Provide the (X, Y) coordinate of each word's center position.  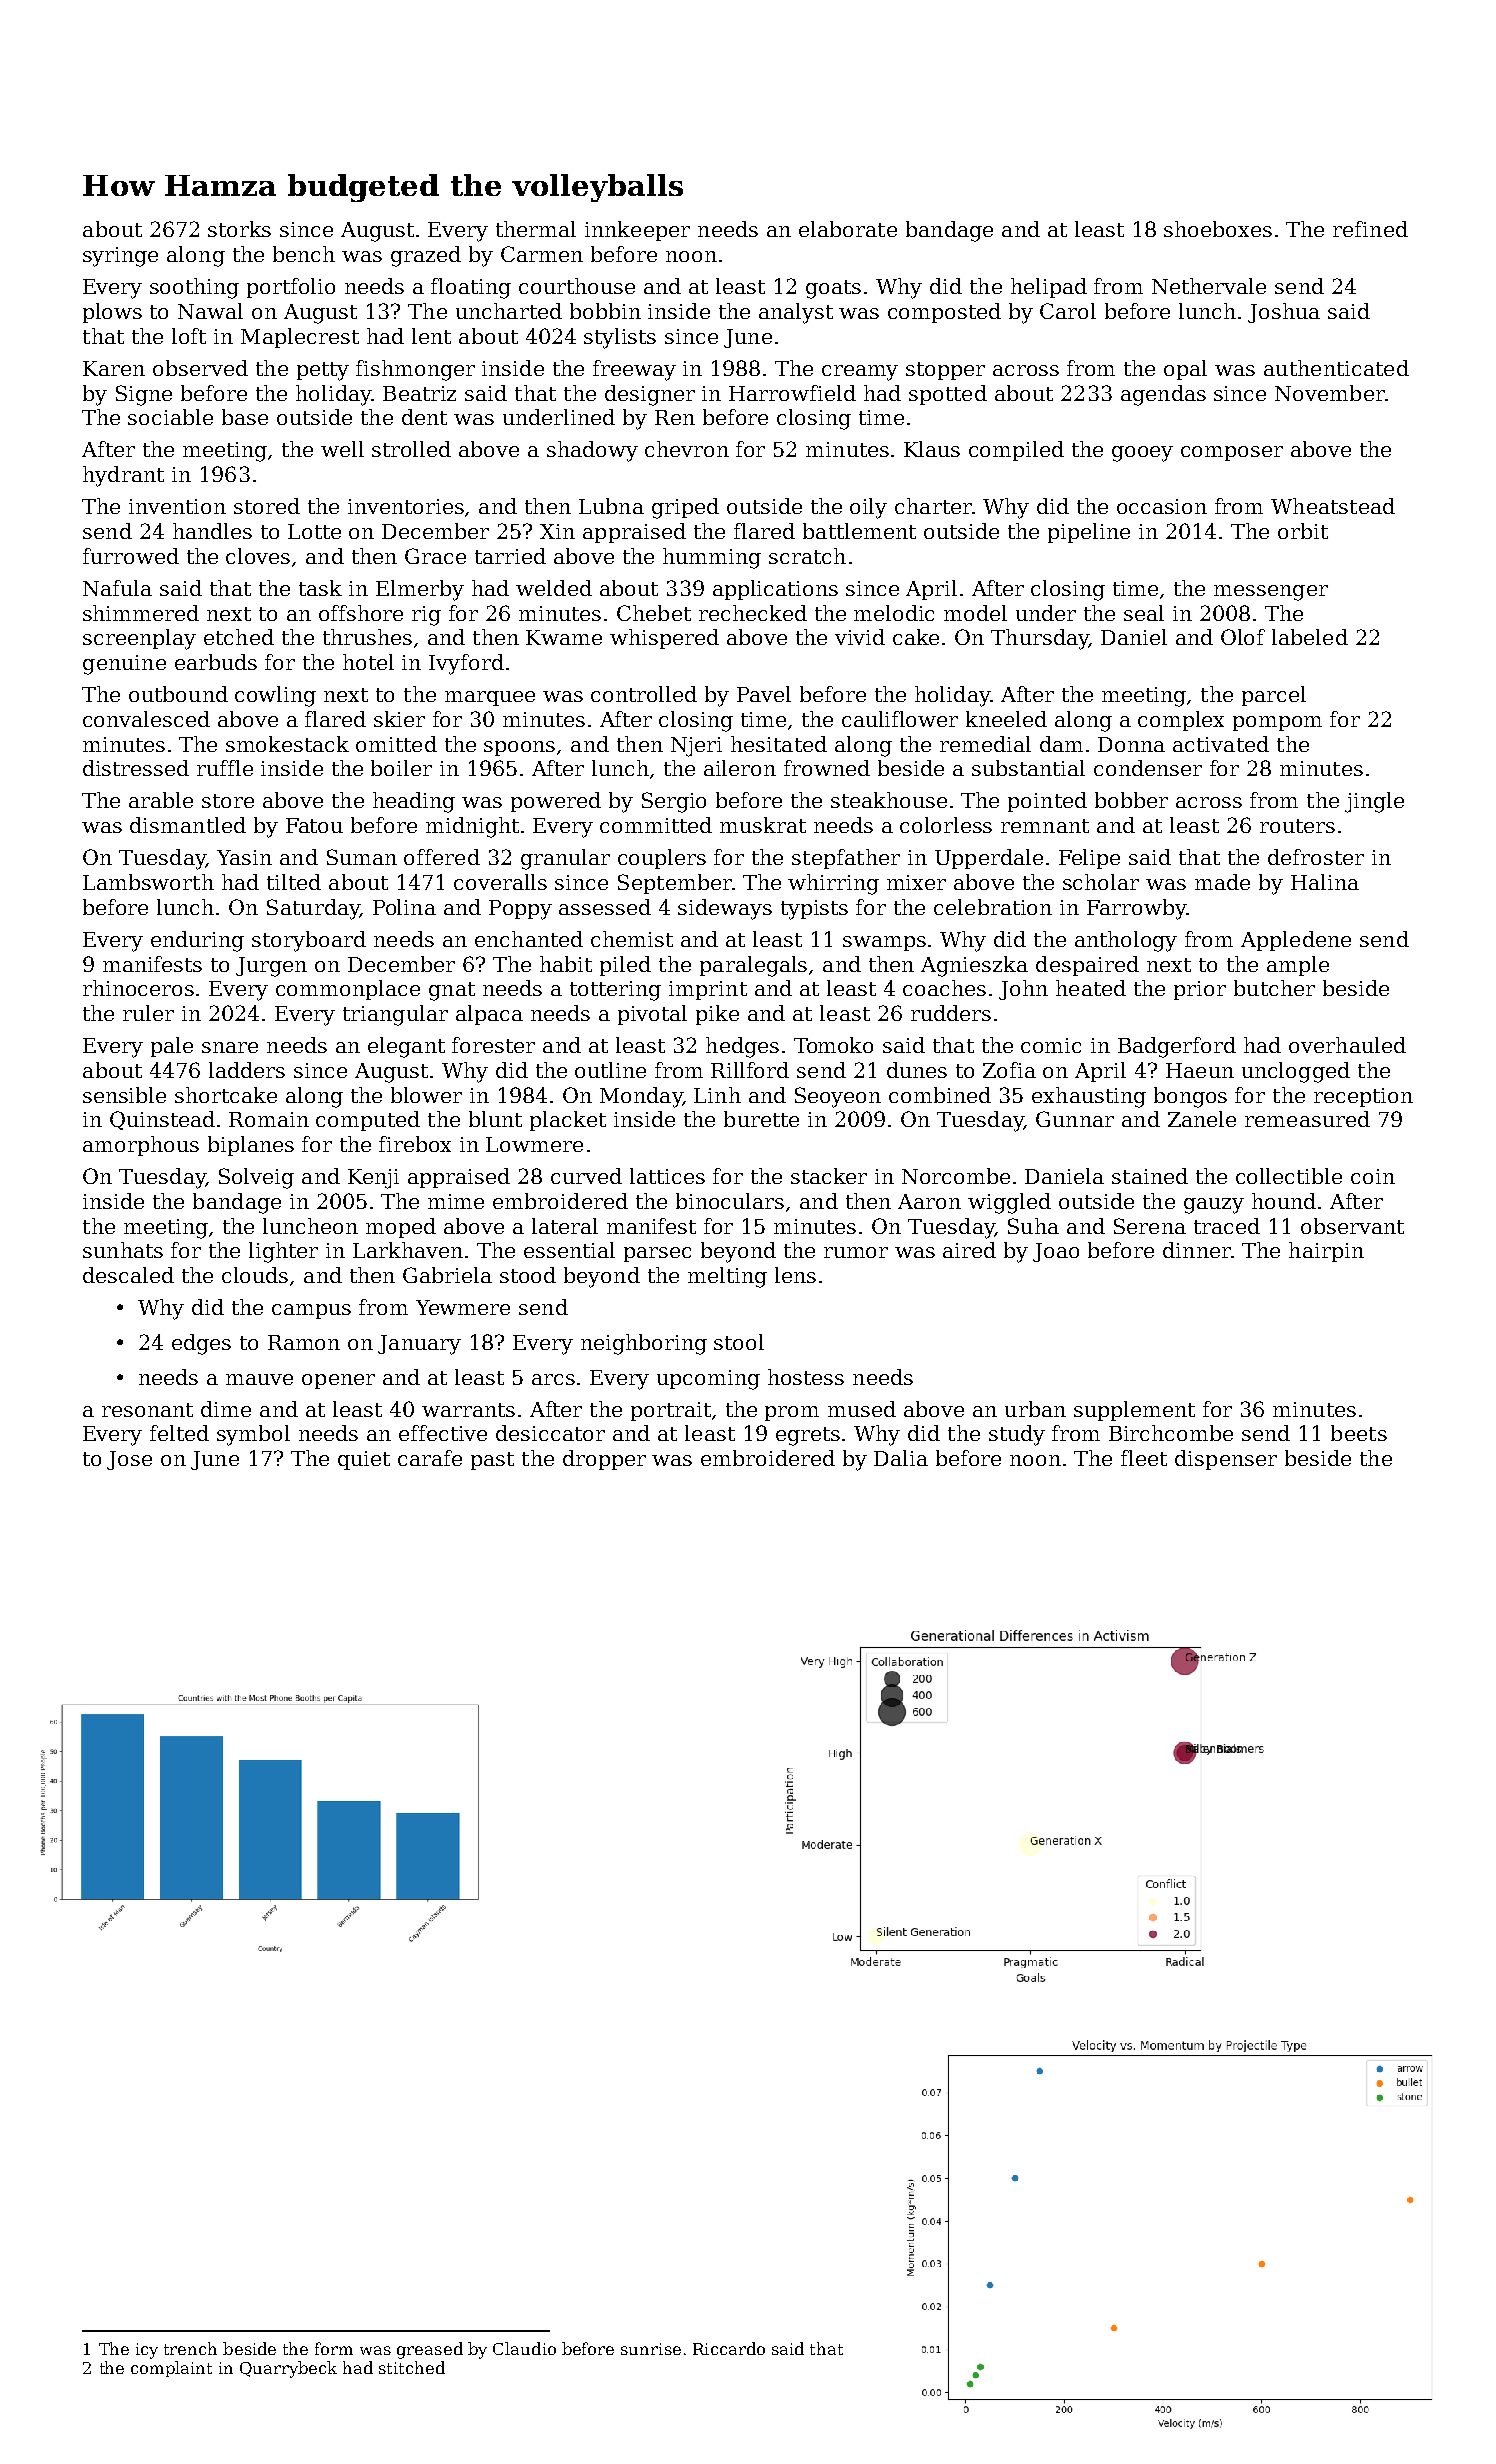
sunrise (651, 2349)
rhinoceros (138, 988)
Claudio (524, 2348)
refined (1370, 229)
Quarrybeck (288, 2369)
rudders (951, 1013)
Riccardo (729, 2348)
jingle (1374, 802)
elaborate (848, 229)
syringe (120, 257)
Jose (129, 1460)
